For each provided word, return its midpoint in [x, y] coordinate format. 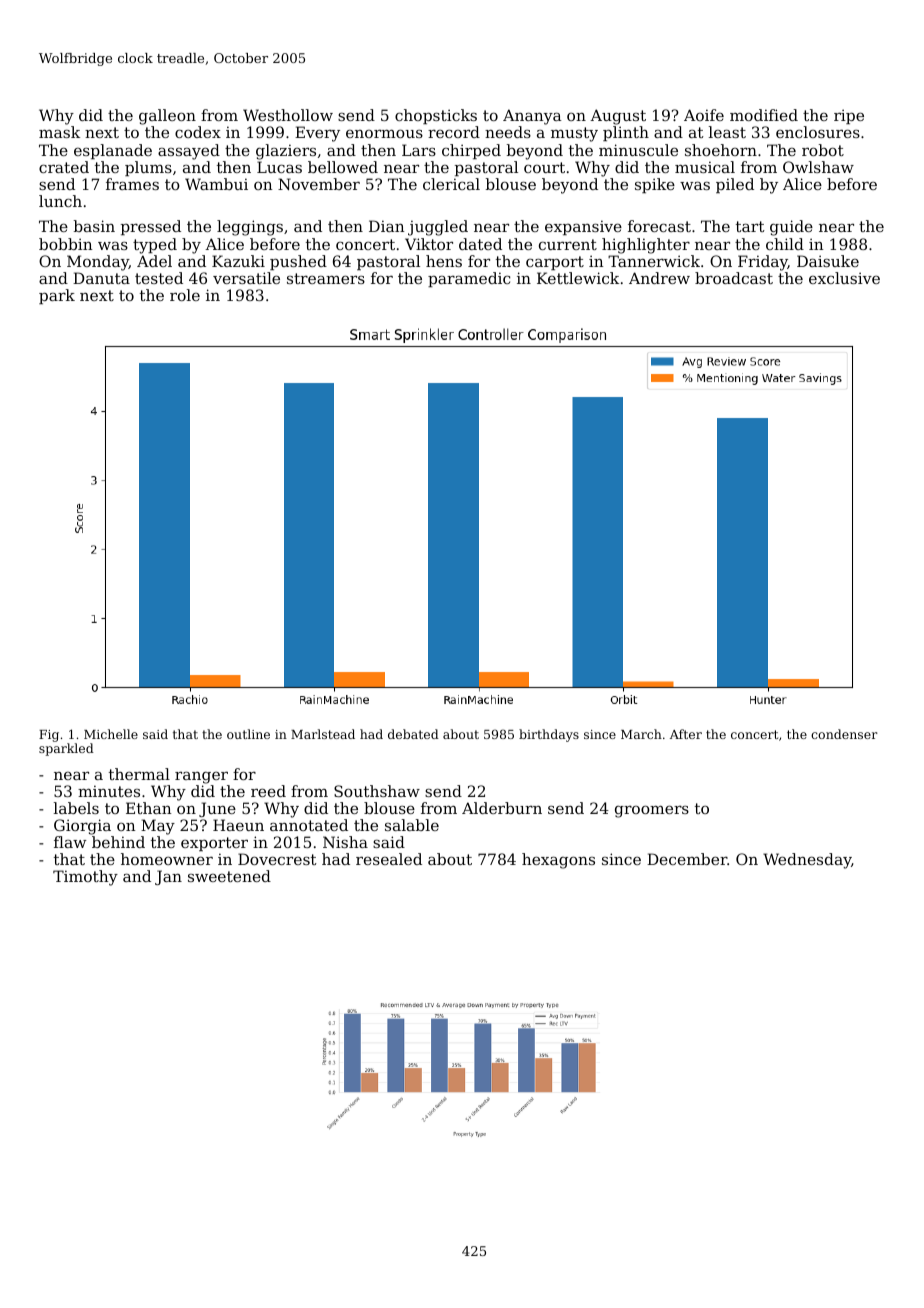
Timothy [85, 878]
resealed [389, 859]
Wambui [216, 184]
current [568, 244]
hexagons [558, 861]
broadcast [734, 278]
